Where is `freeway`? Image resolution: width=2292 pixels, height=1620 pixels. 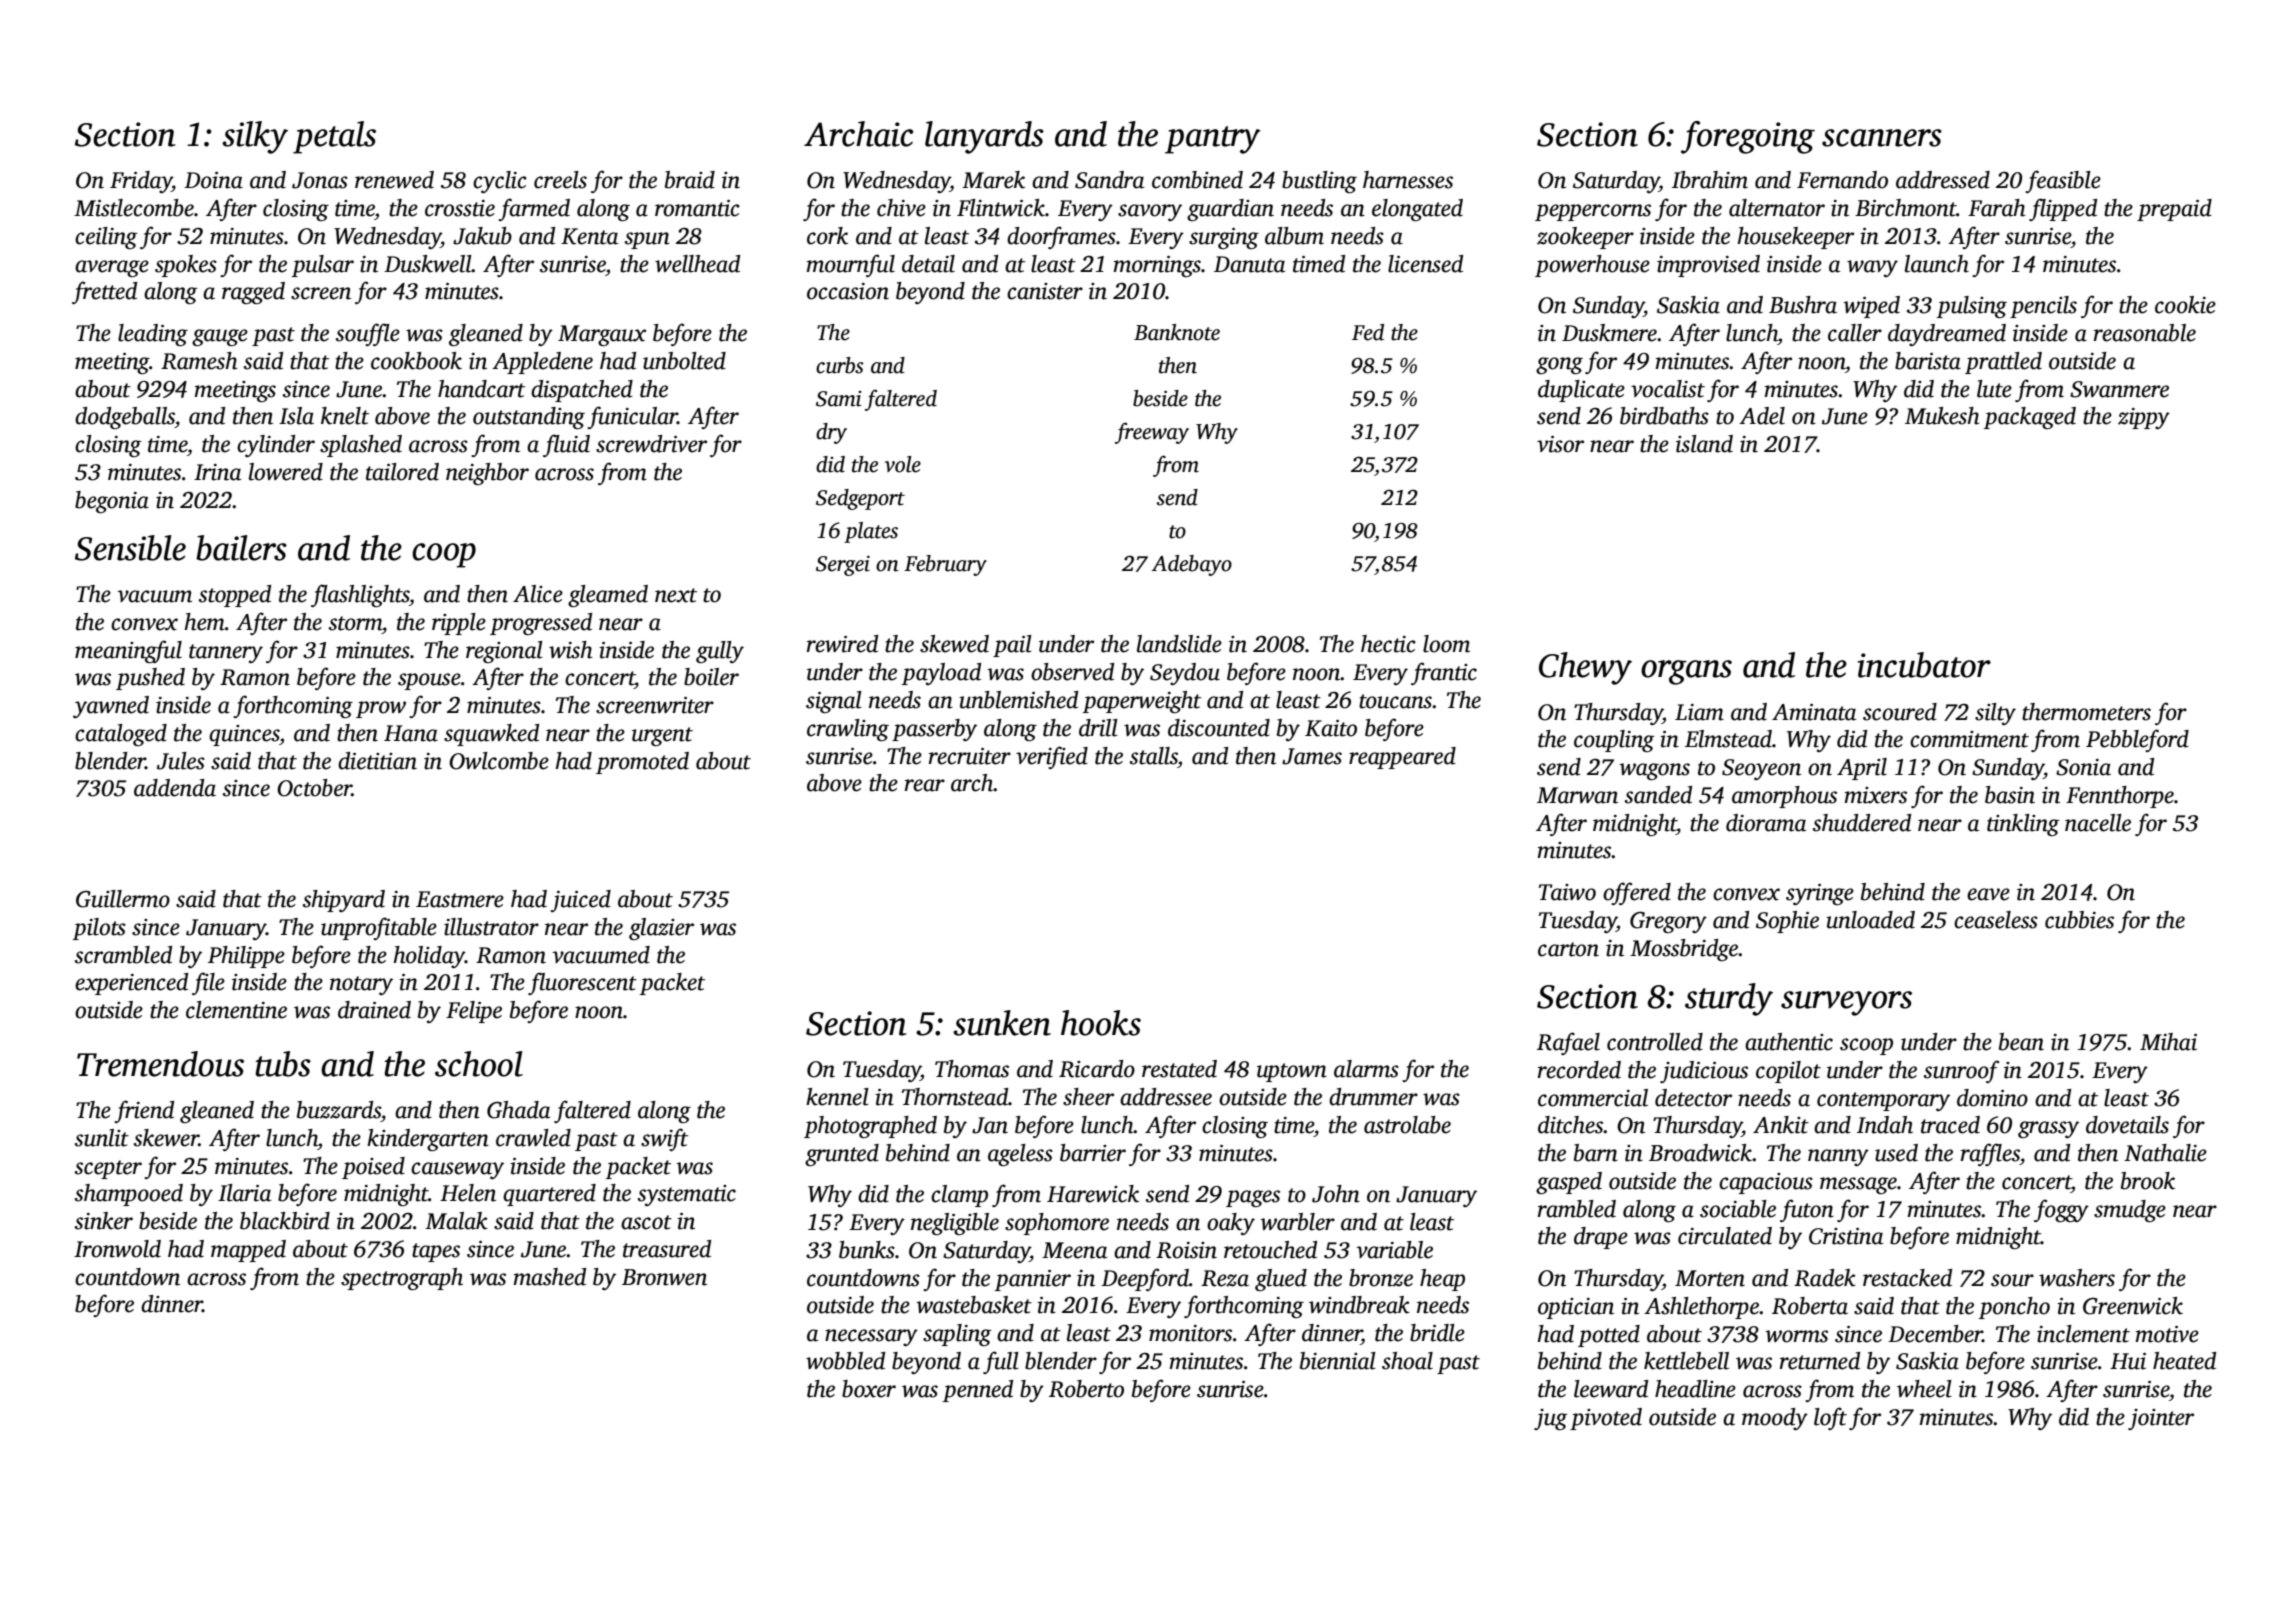 freeway is located at coordinates (1152, 433).
